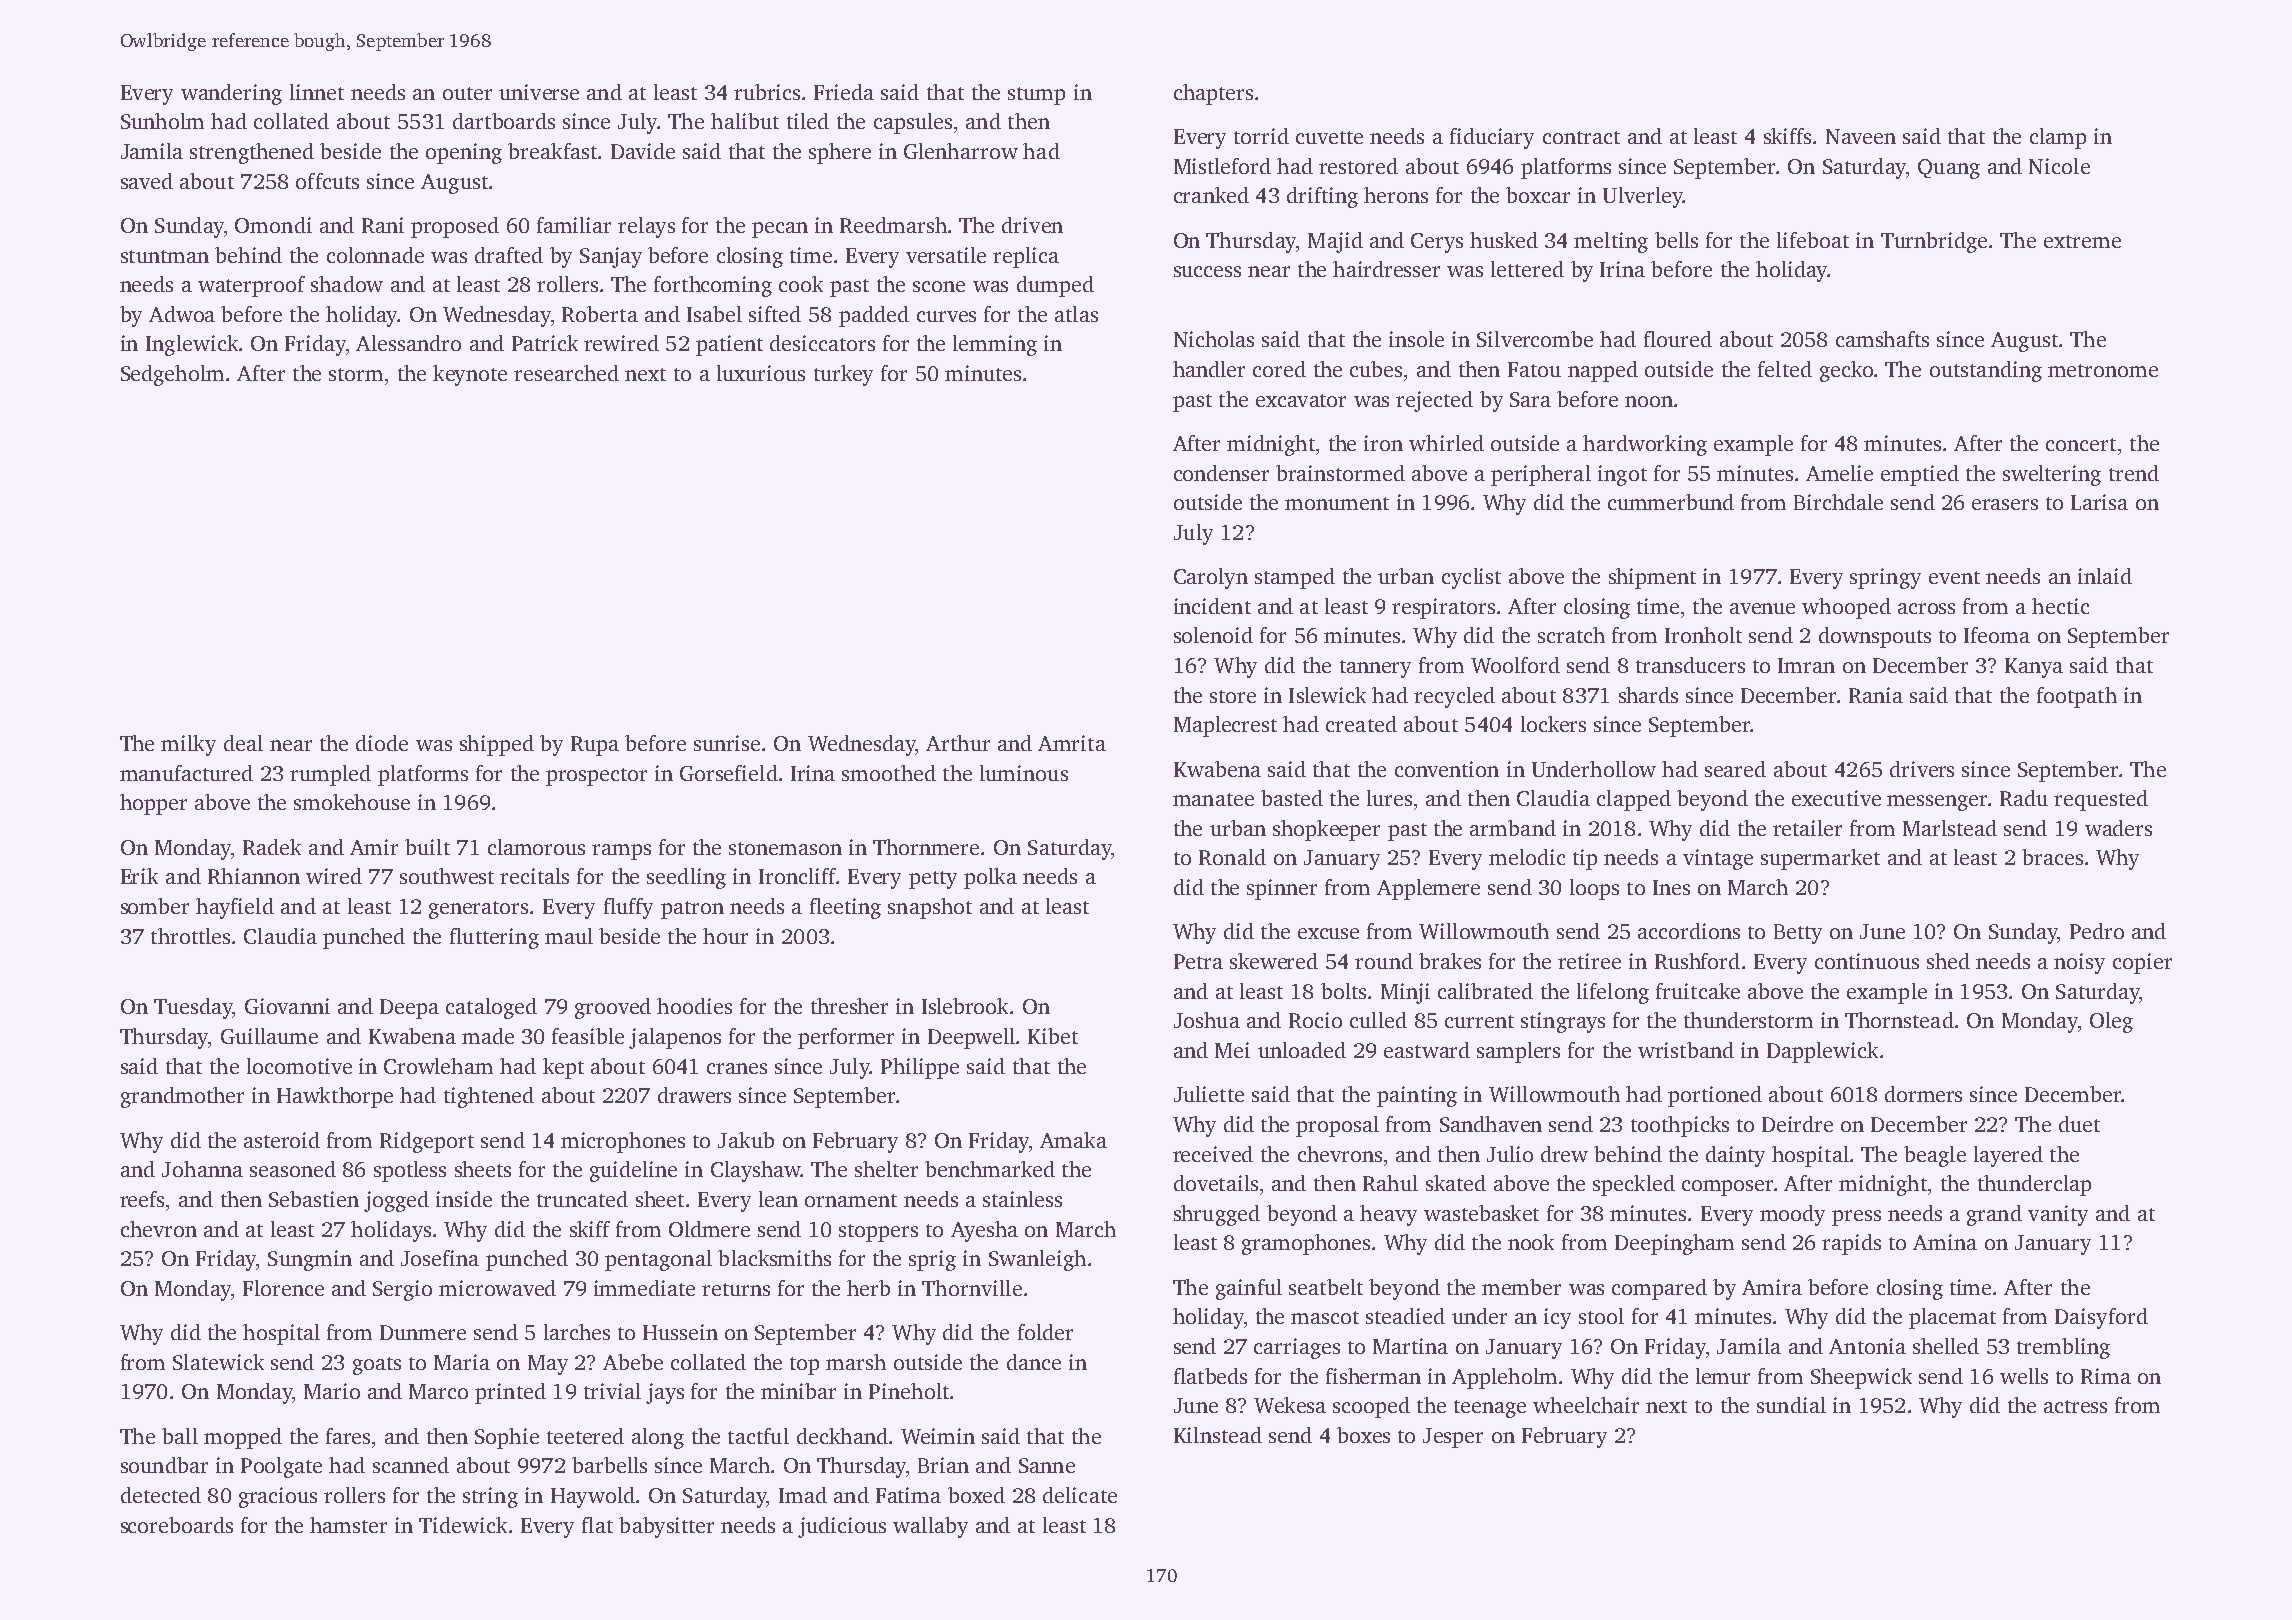  What do you see at coordinates (299, 1066) in the image?
I see `locomotive` at bounding box center [299, 1066].
